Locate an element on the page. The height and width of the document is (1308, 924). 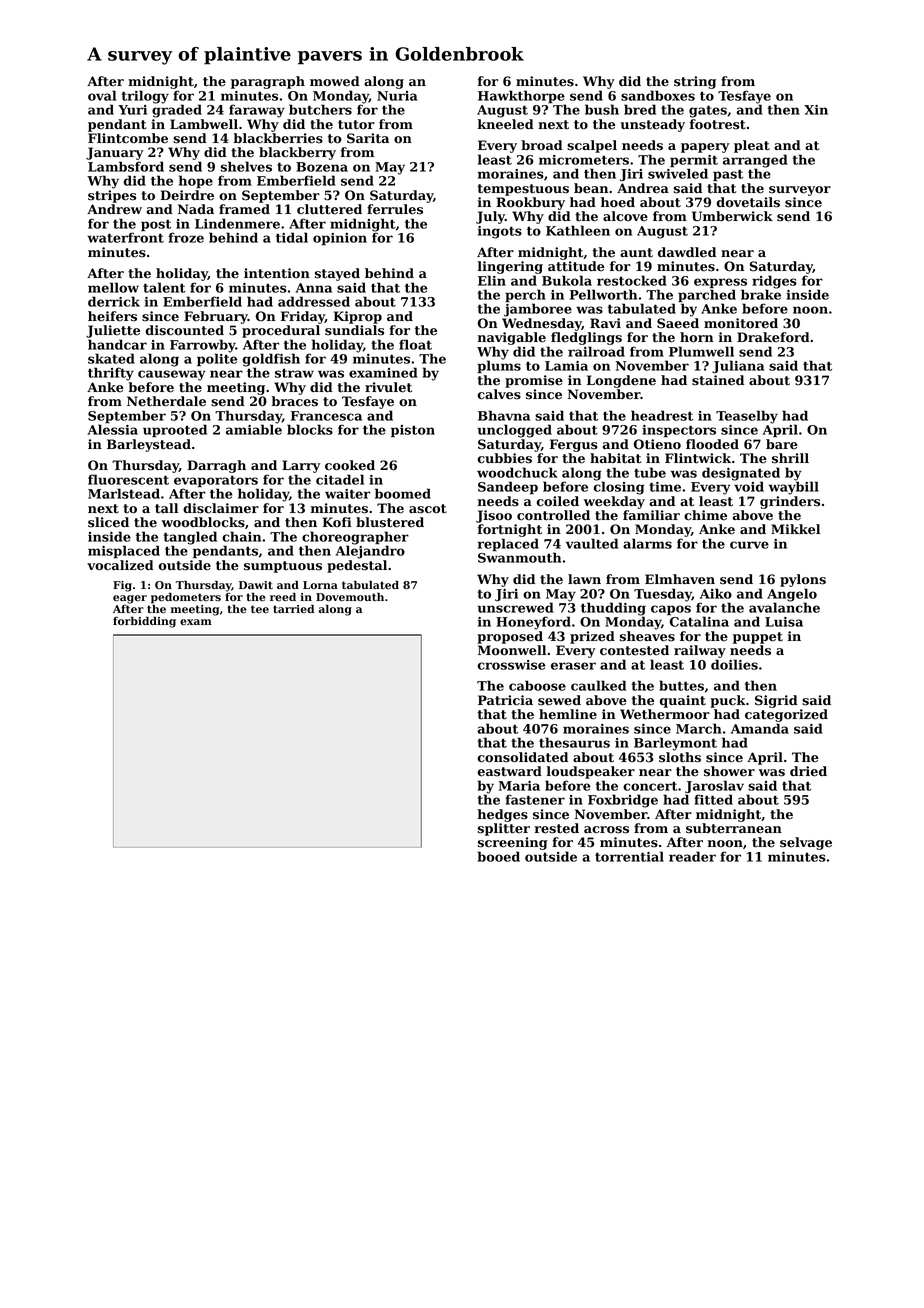
intention is located at coordinates (277, 273).
